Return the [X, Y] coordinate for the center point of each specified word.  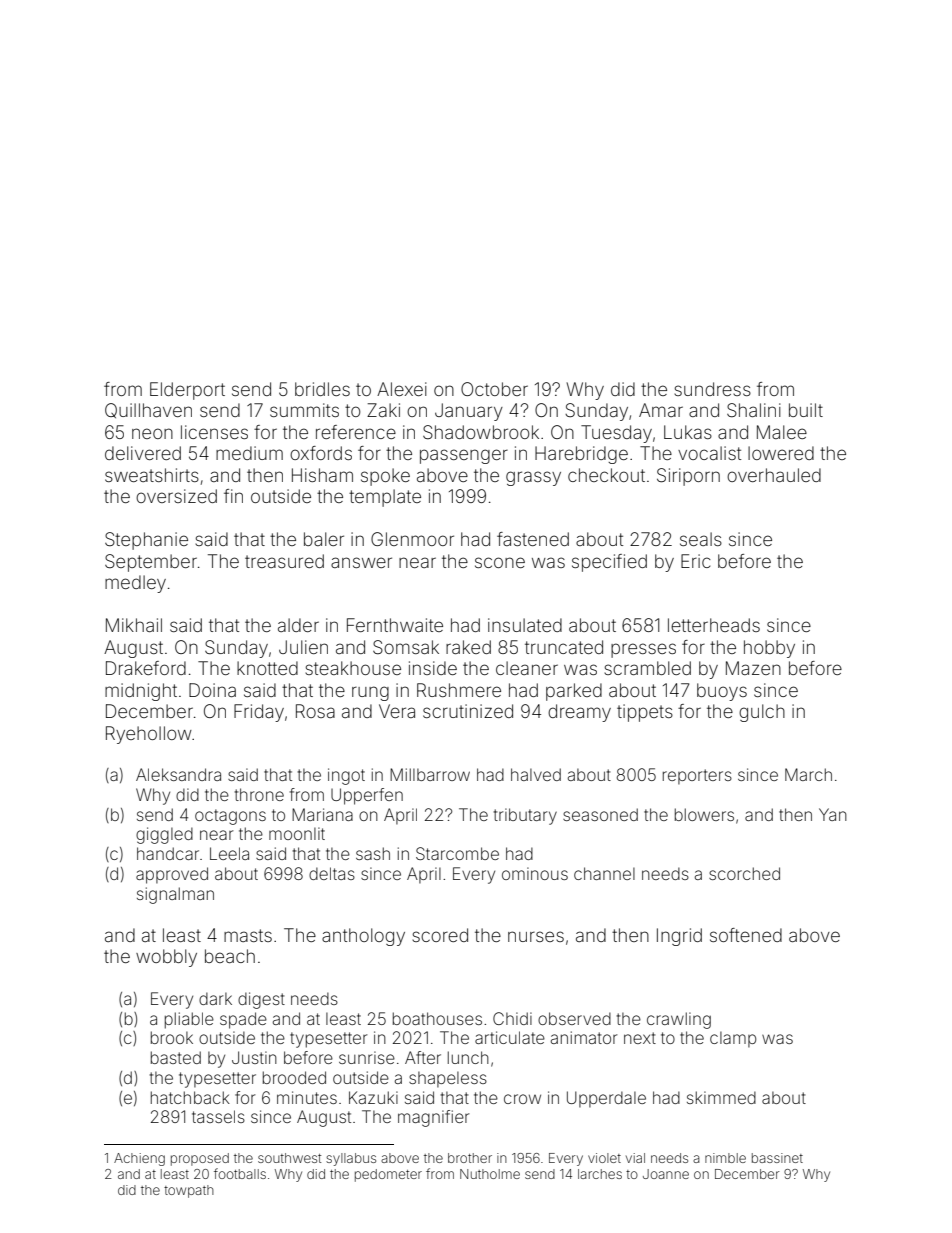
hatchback [190, 1097]
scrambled [647, 668]
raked [468, 647]
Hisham [322, 475]
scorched [744, 873]
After [423, 1057]
